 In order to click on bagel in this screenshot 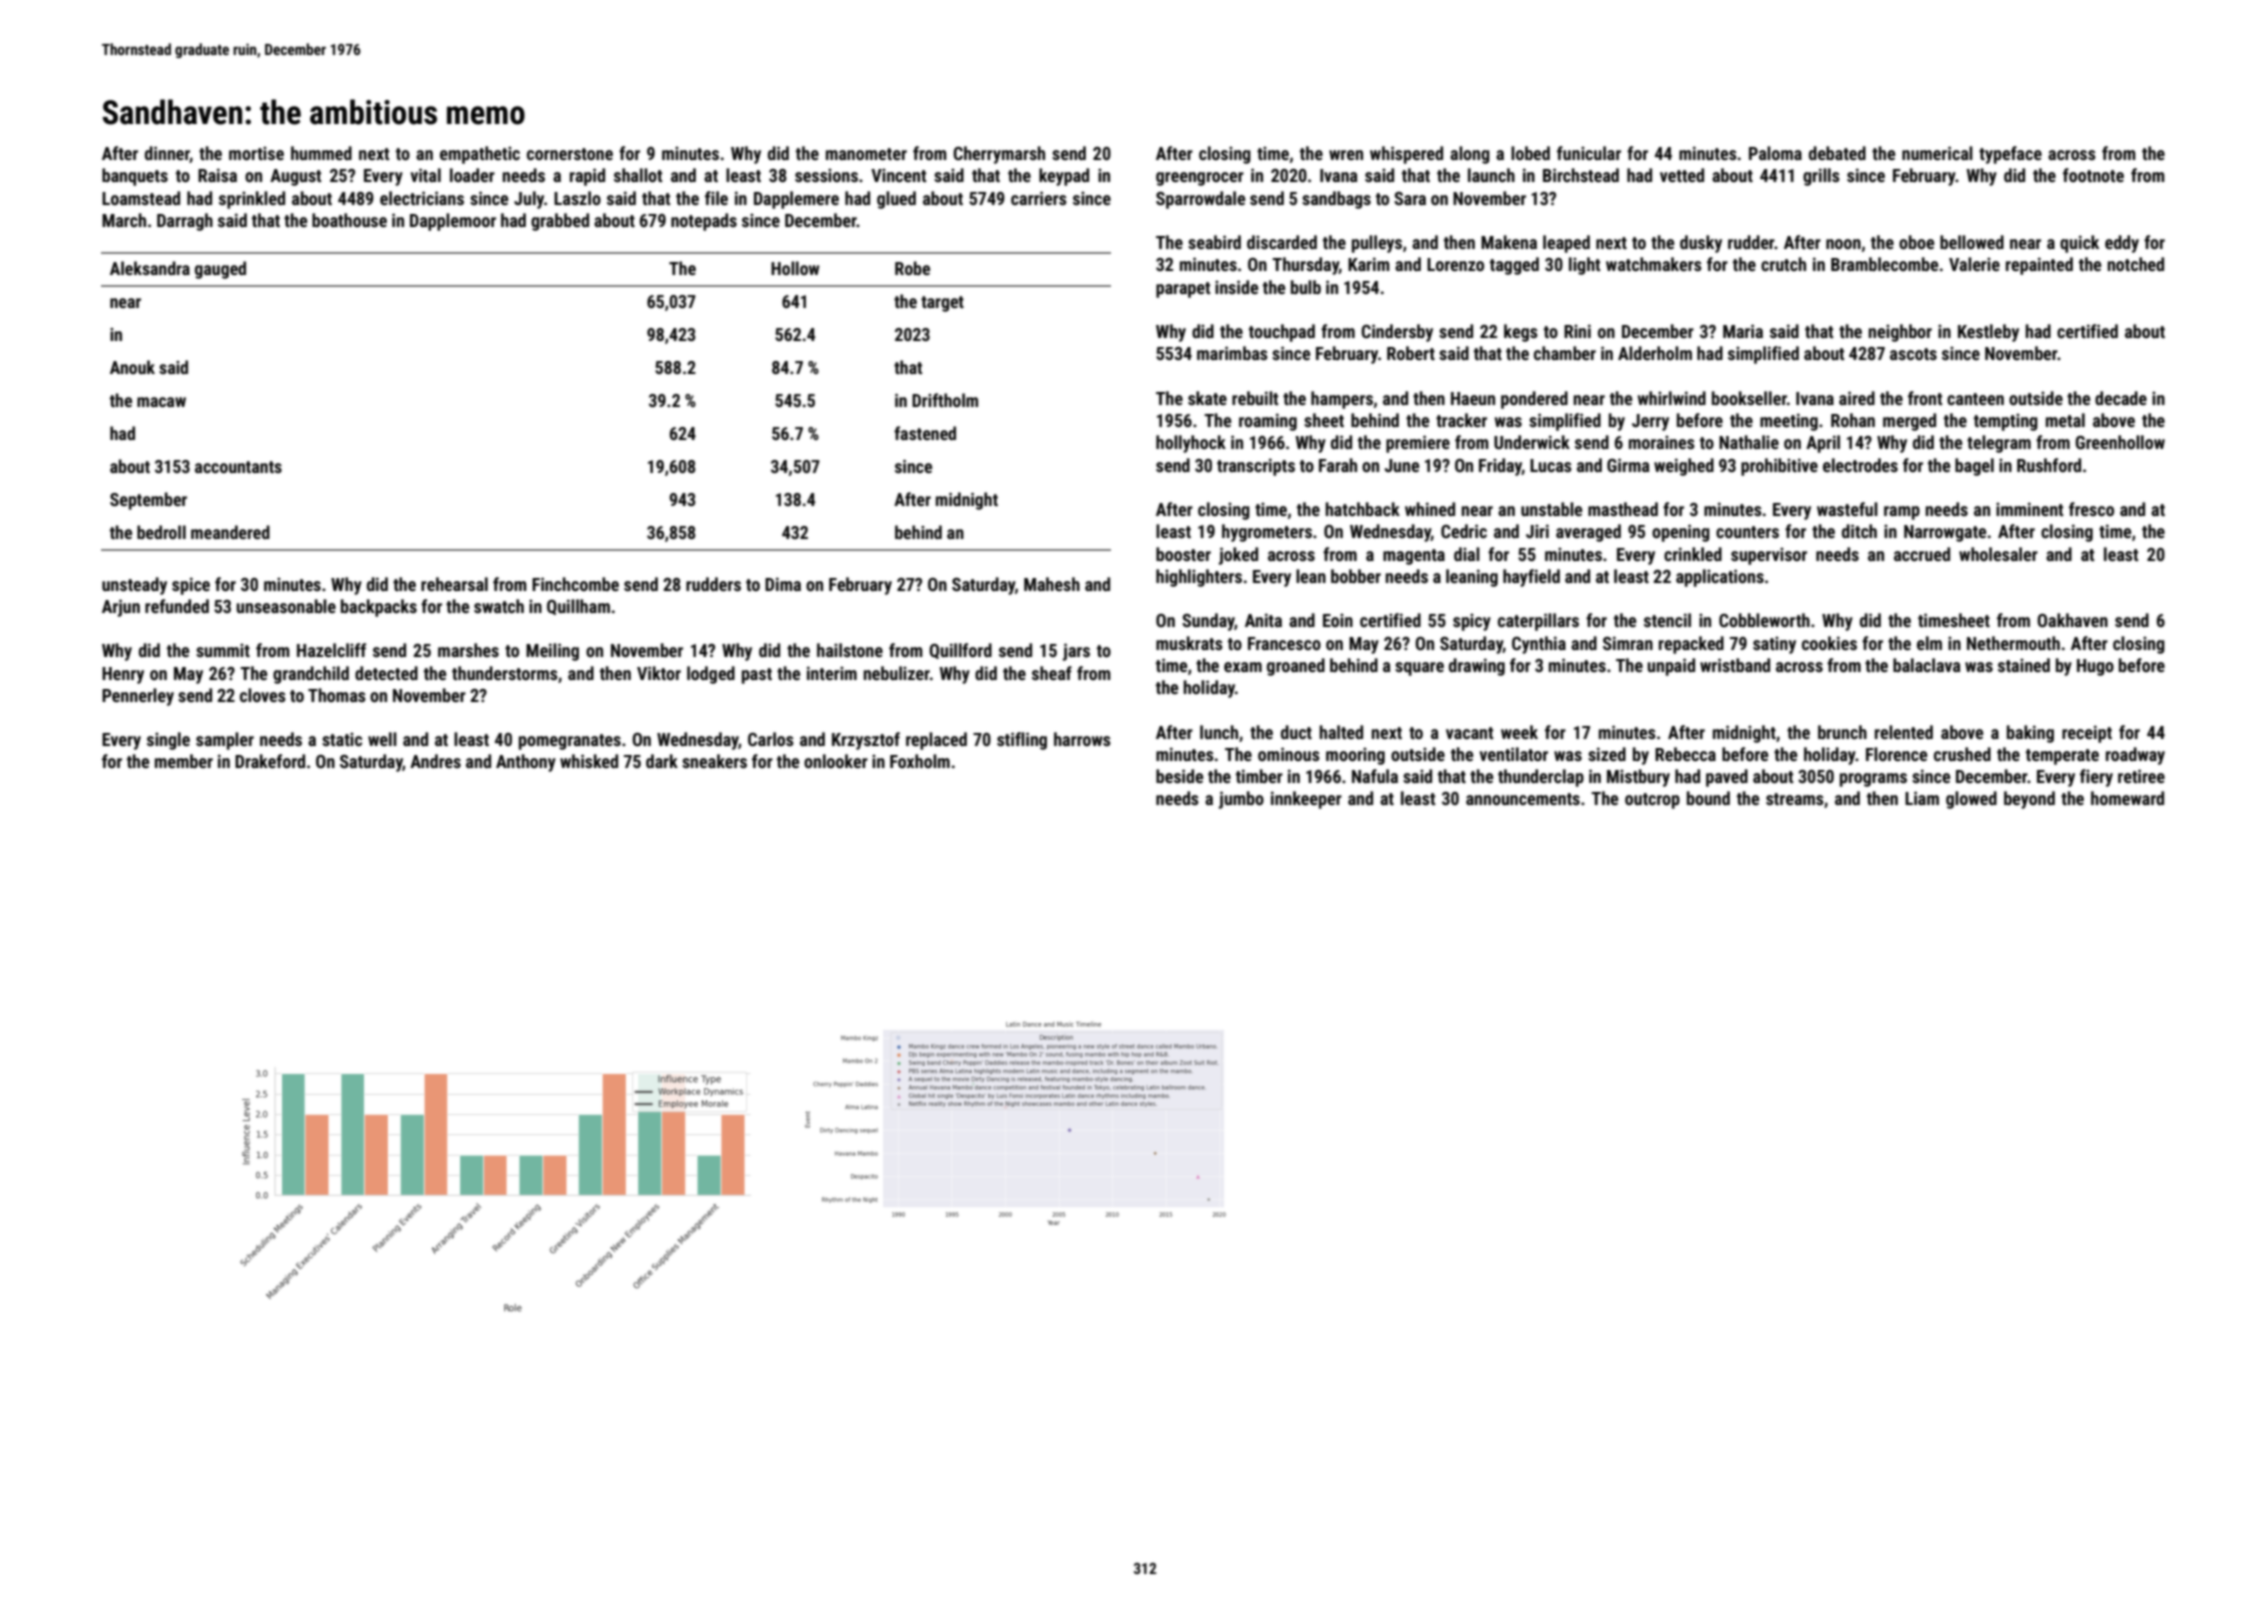, I will do `click(1974, 467)`.
